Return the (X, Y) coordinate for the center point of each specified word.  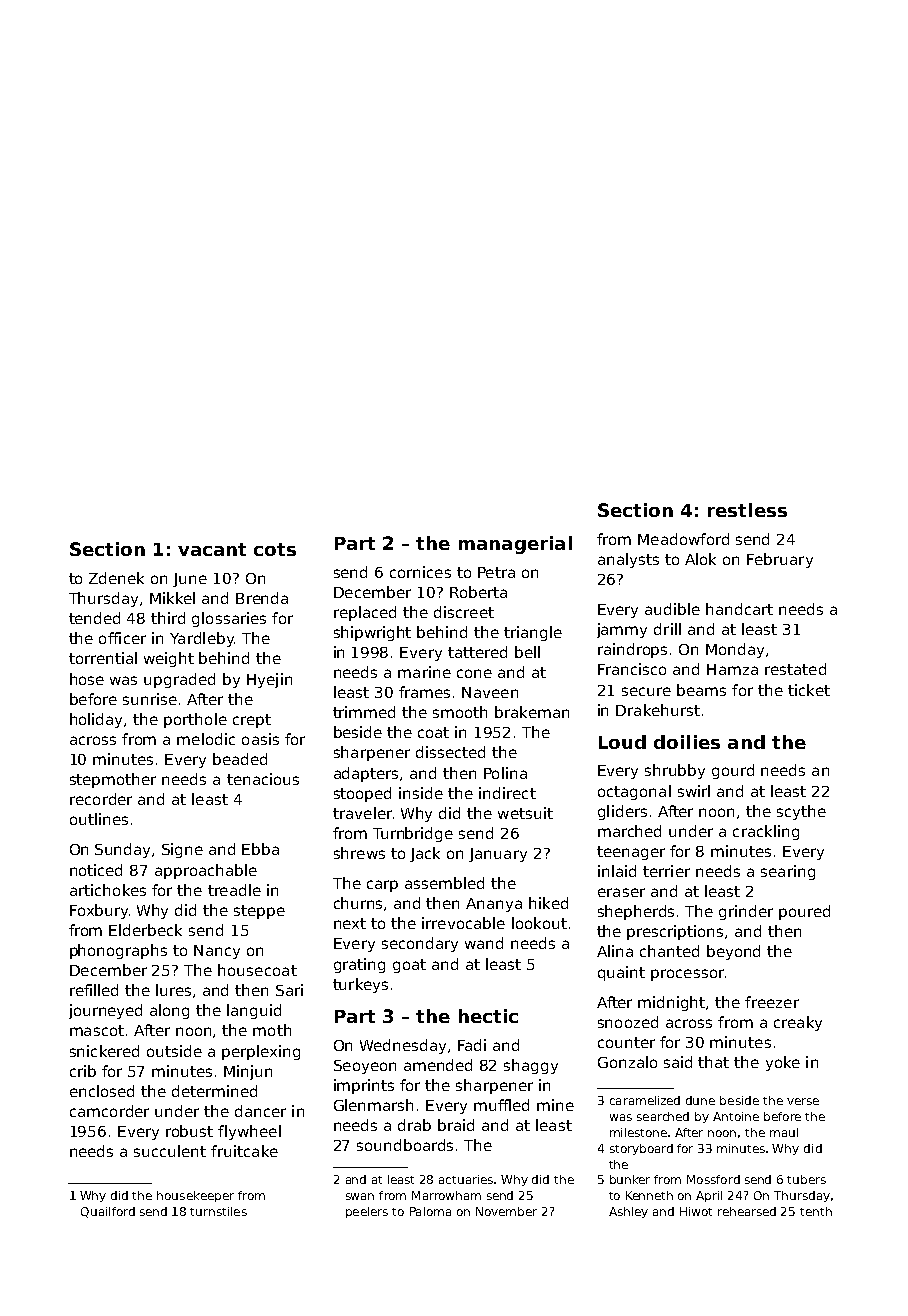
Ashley (628, 1212)
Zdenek (116, 578)
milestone (638, 1132)
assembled (444, 883)
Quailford (108, 1212)
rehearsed (747, 1211)
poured (804, 912)
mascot (97, 1030)
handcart (739, 609)
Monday (735, 650)
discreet (464, 612)
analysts (628, 560)
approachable (206, 871)
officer (122, 638)
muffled (501, 1105)
